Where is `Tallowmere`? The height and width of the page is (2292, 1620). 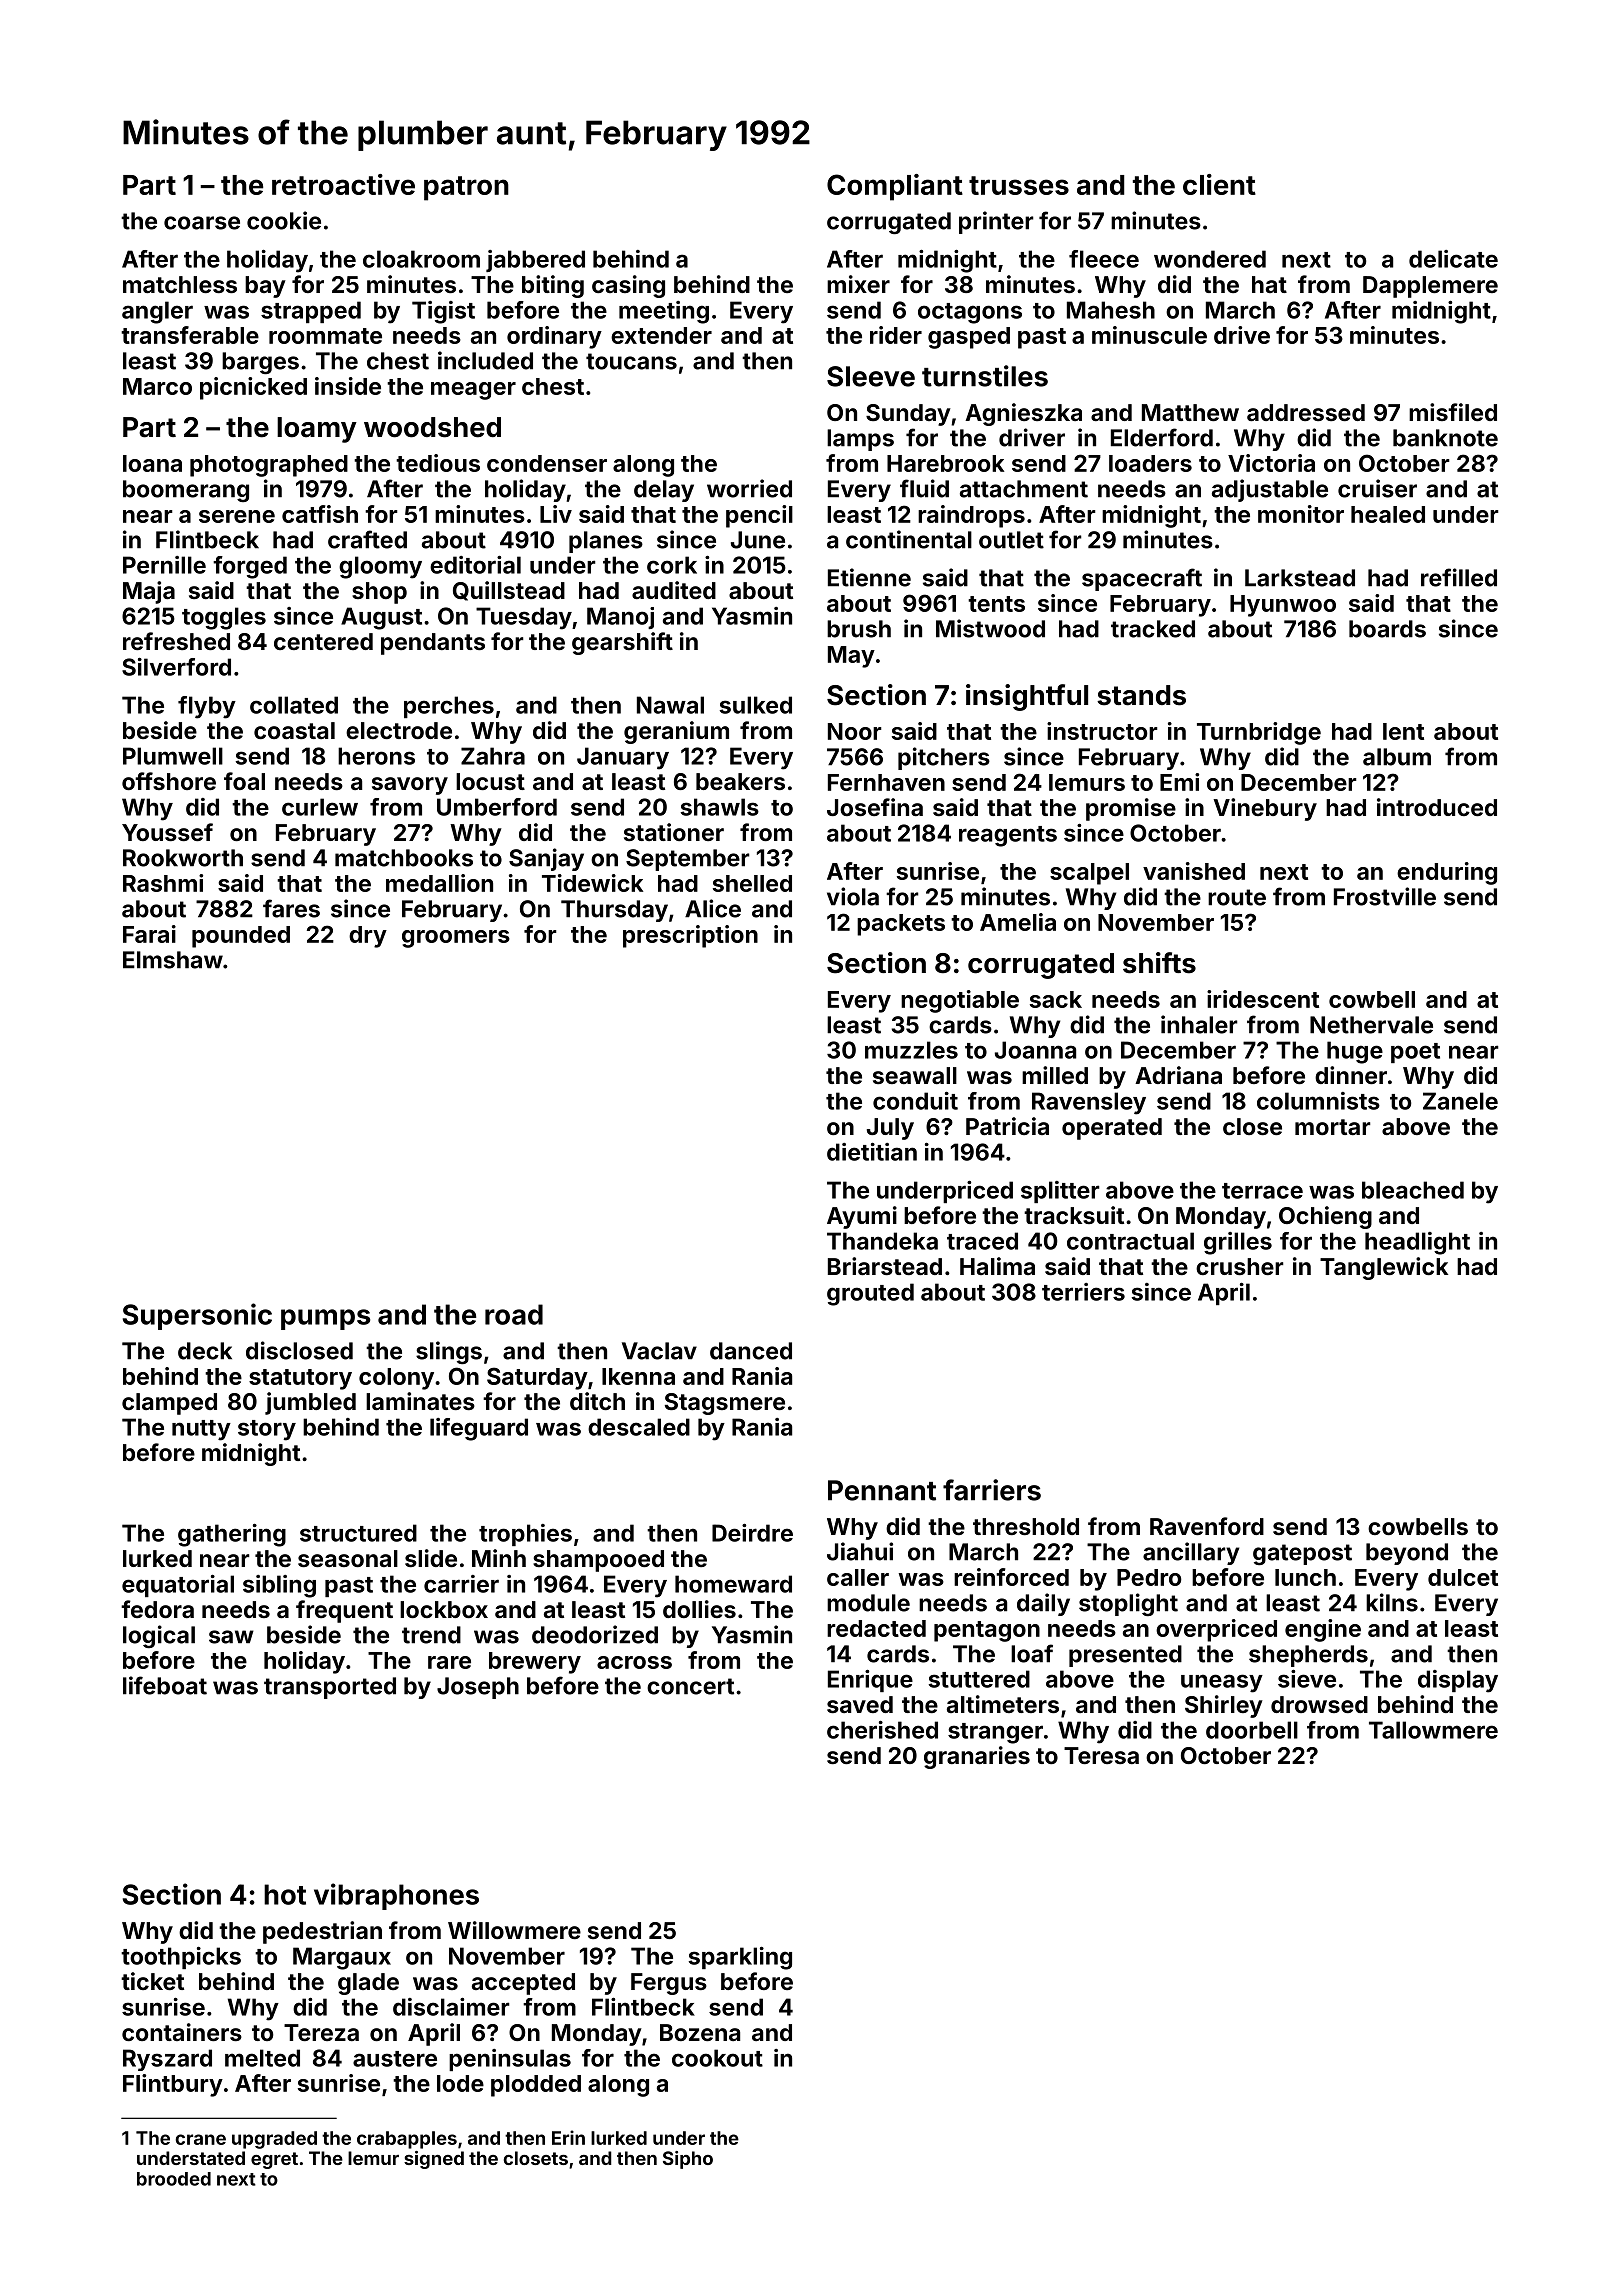 Tallowmere is located at coordinates (1433, 1730).
